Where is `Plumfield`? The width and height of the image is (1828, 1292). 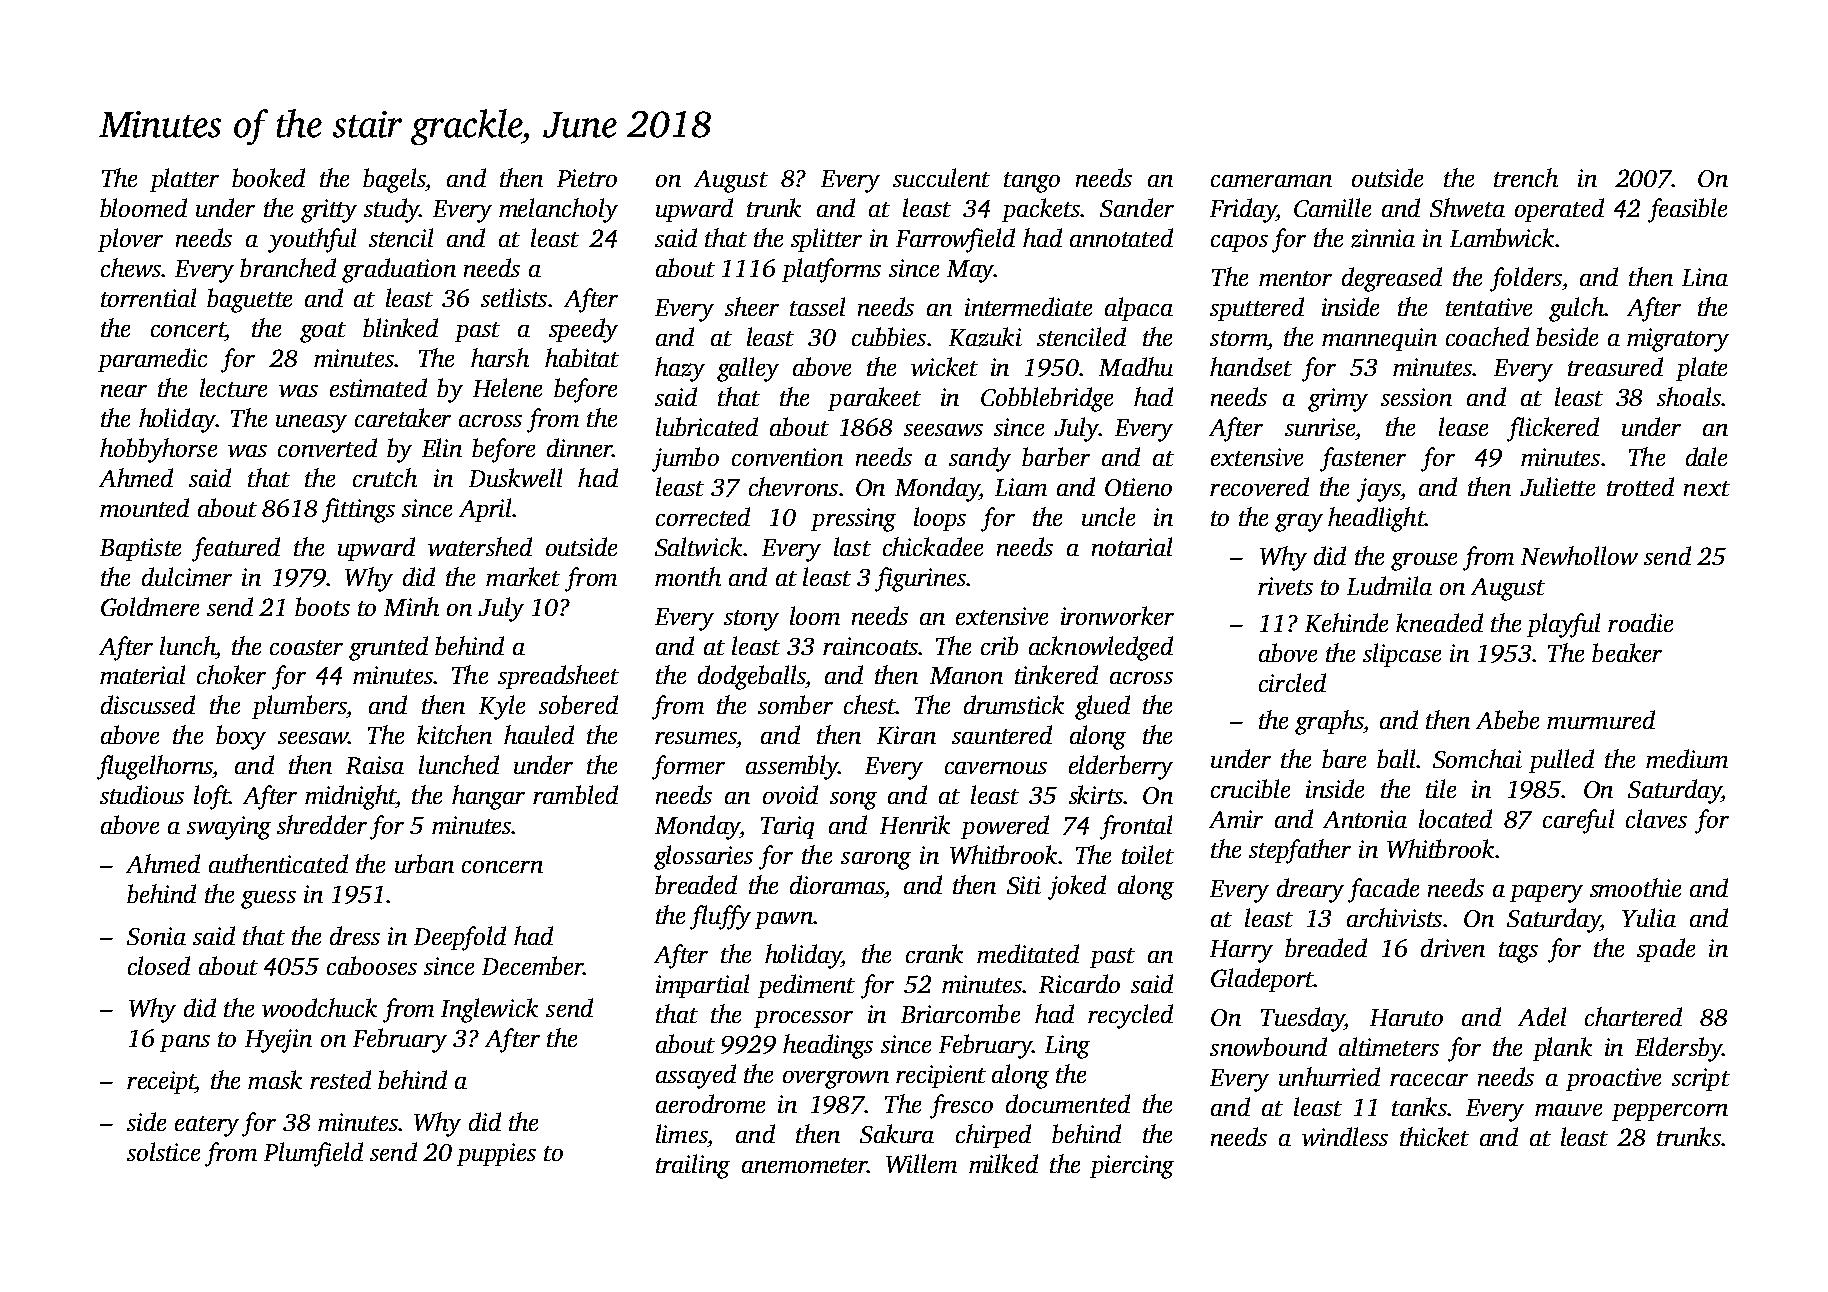 Plumfield is located at coordinates (313, 1154).
